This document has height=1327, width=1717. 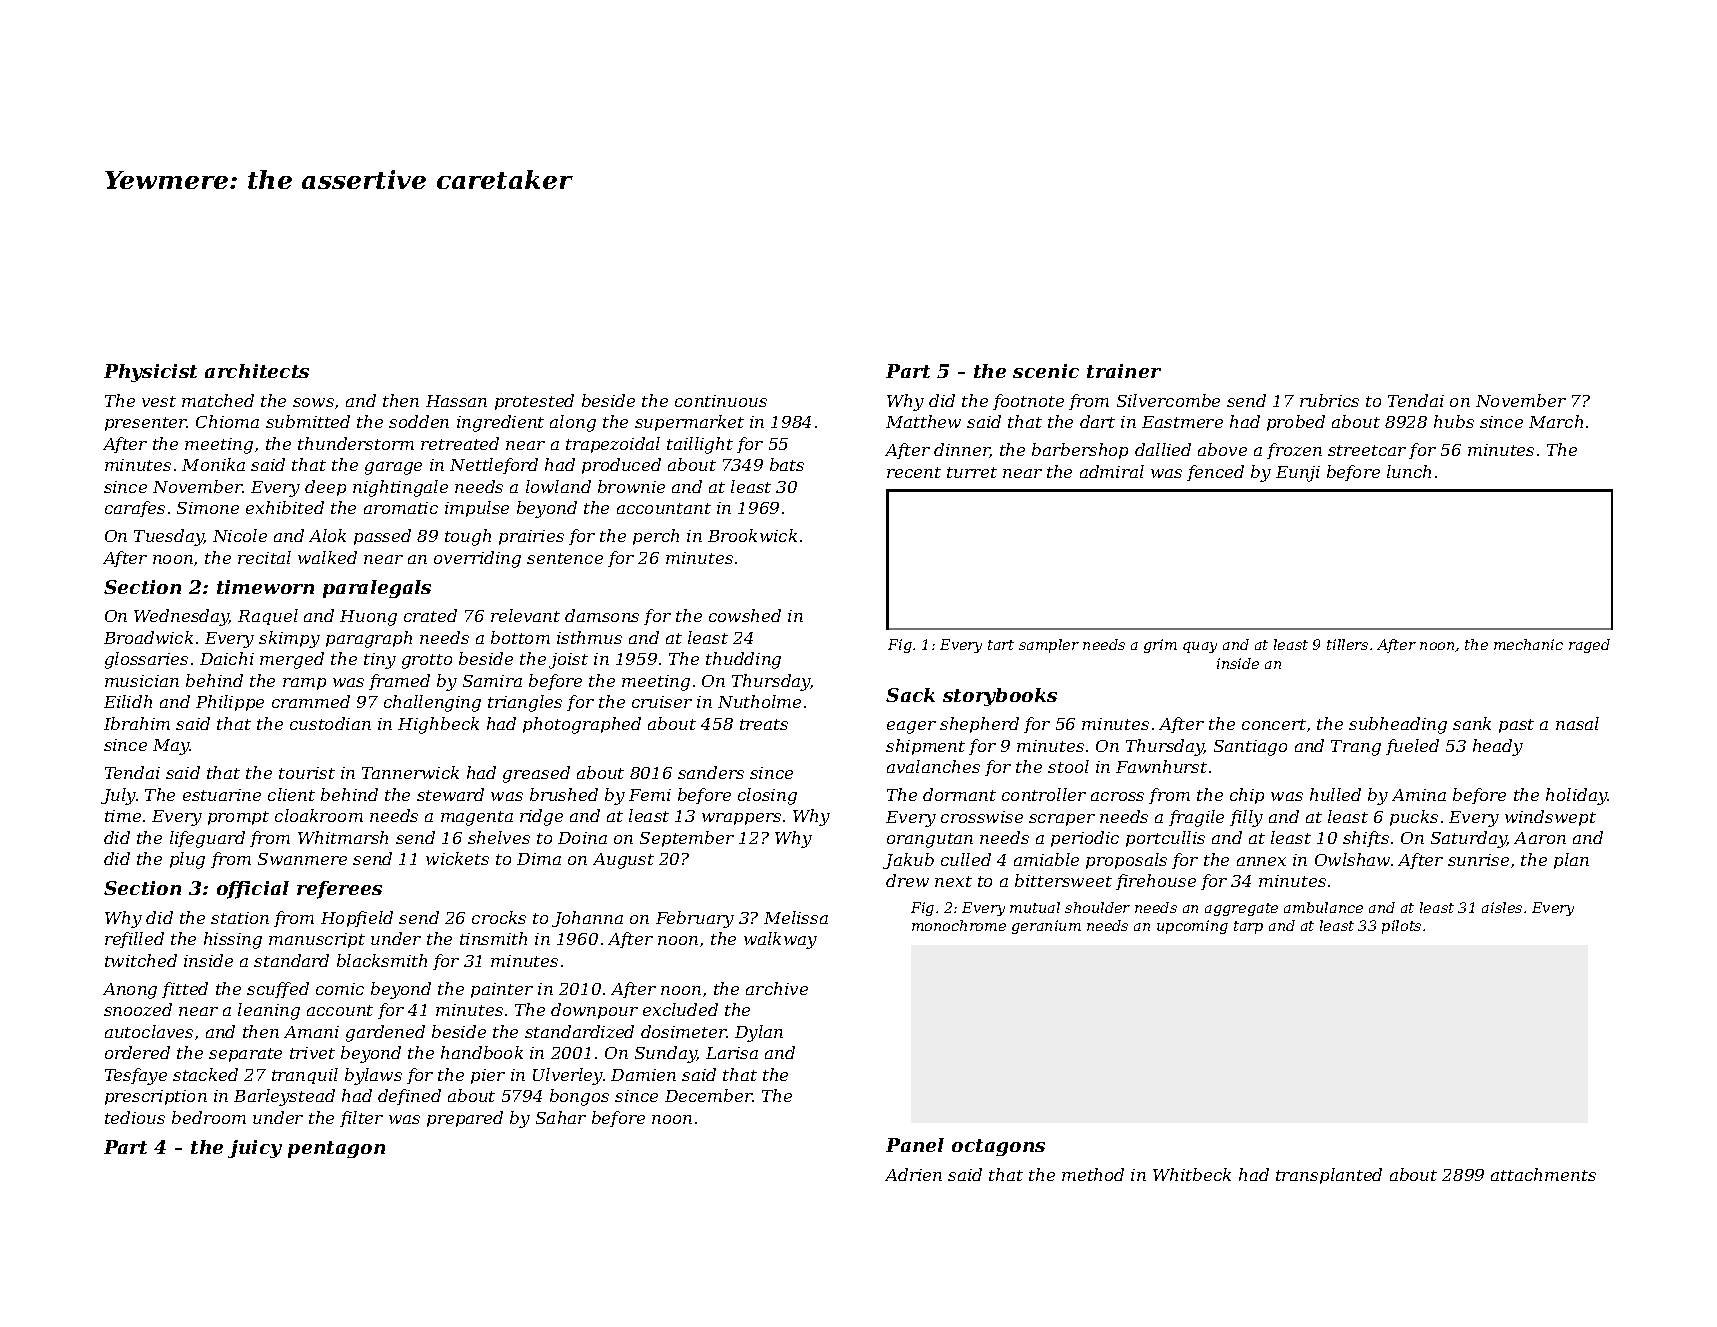 I want to click on paralegals, so click(x=377, y=589).
